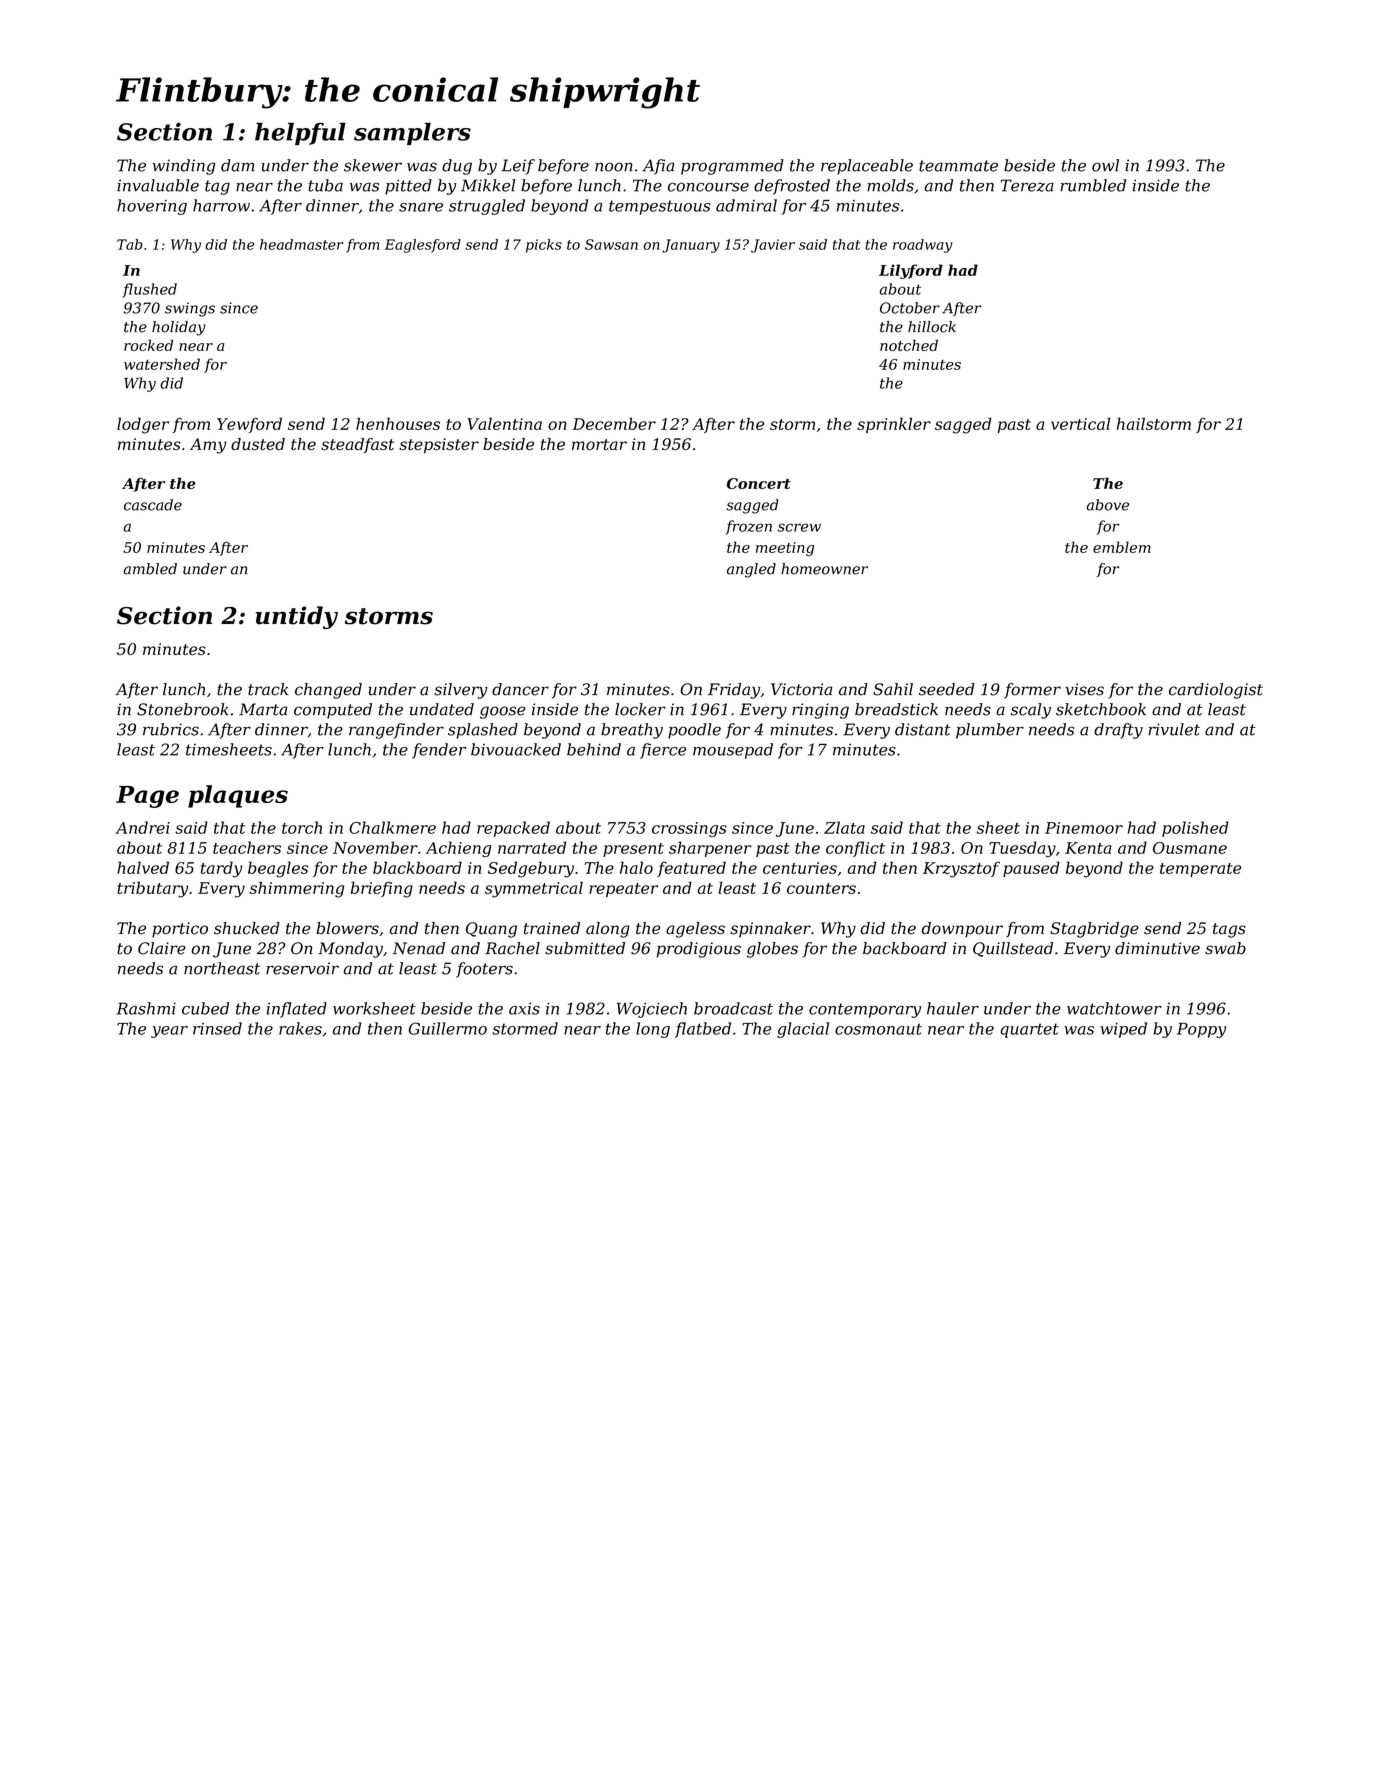 Image resolution: width=1382 pixels, height=1789 pixels. Describe the element at coordinates (169, 1032) in the document. I see `year` at that location.
